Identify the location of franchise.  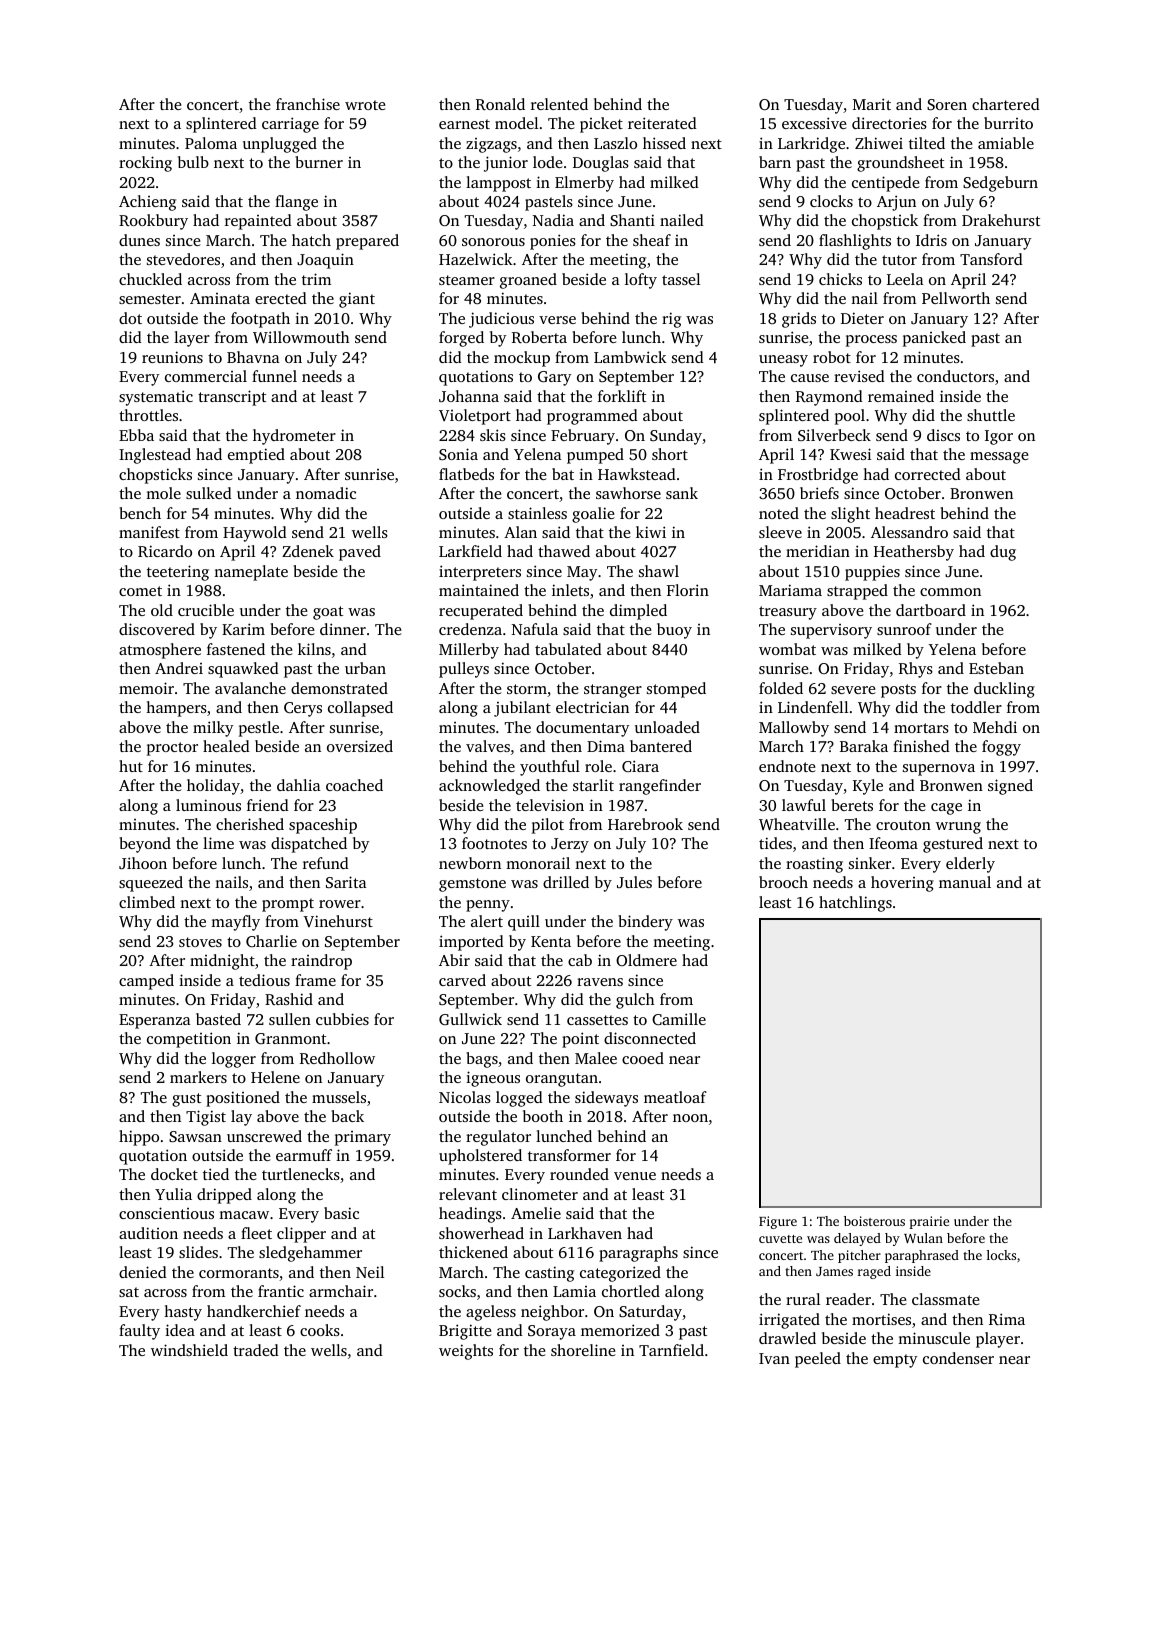
(308, 104).
